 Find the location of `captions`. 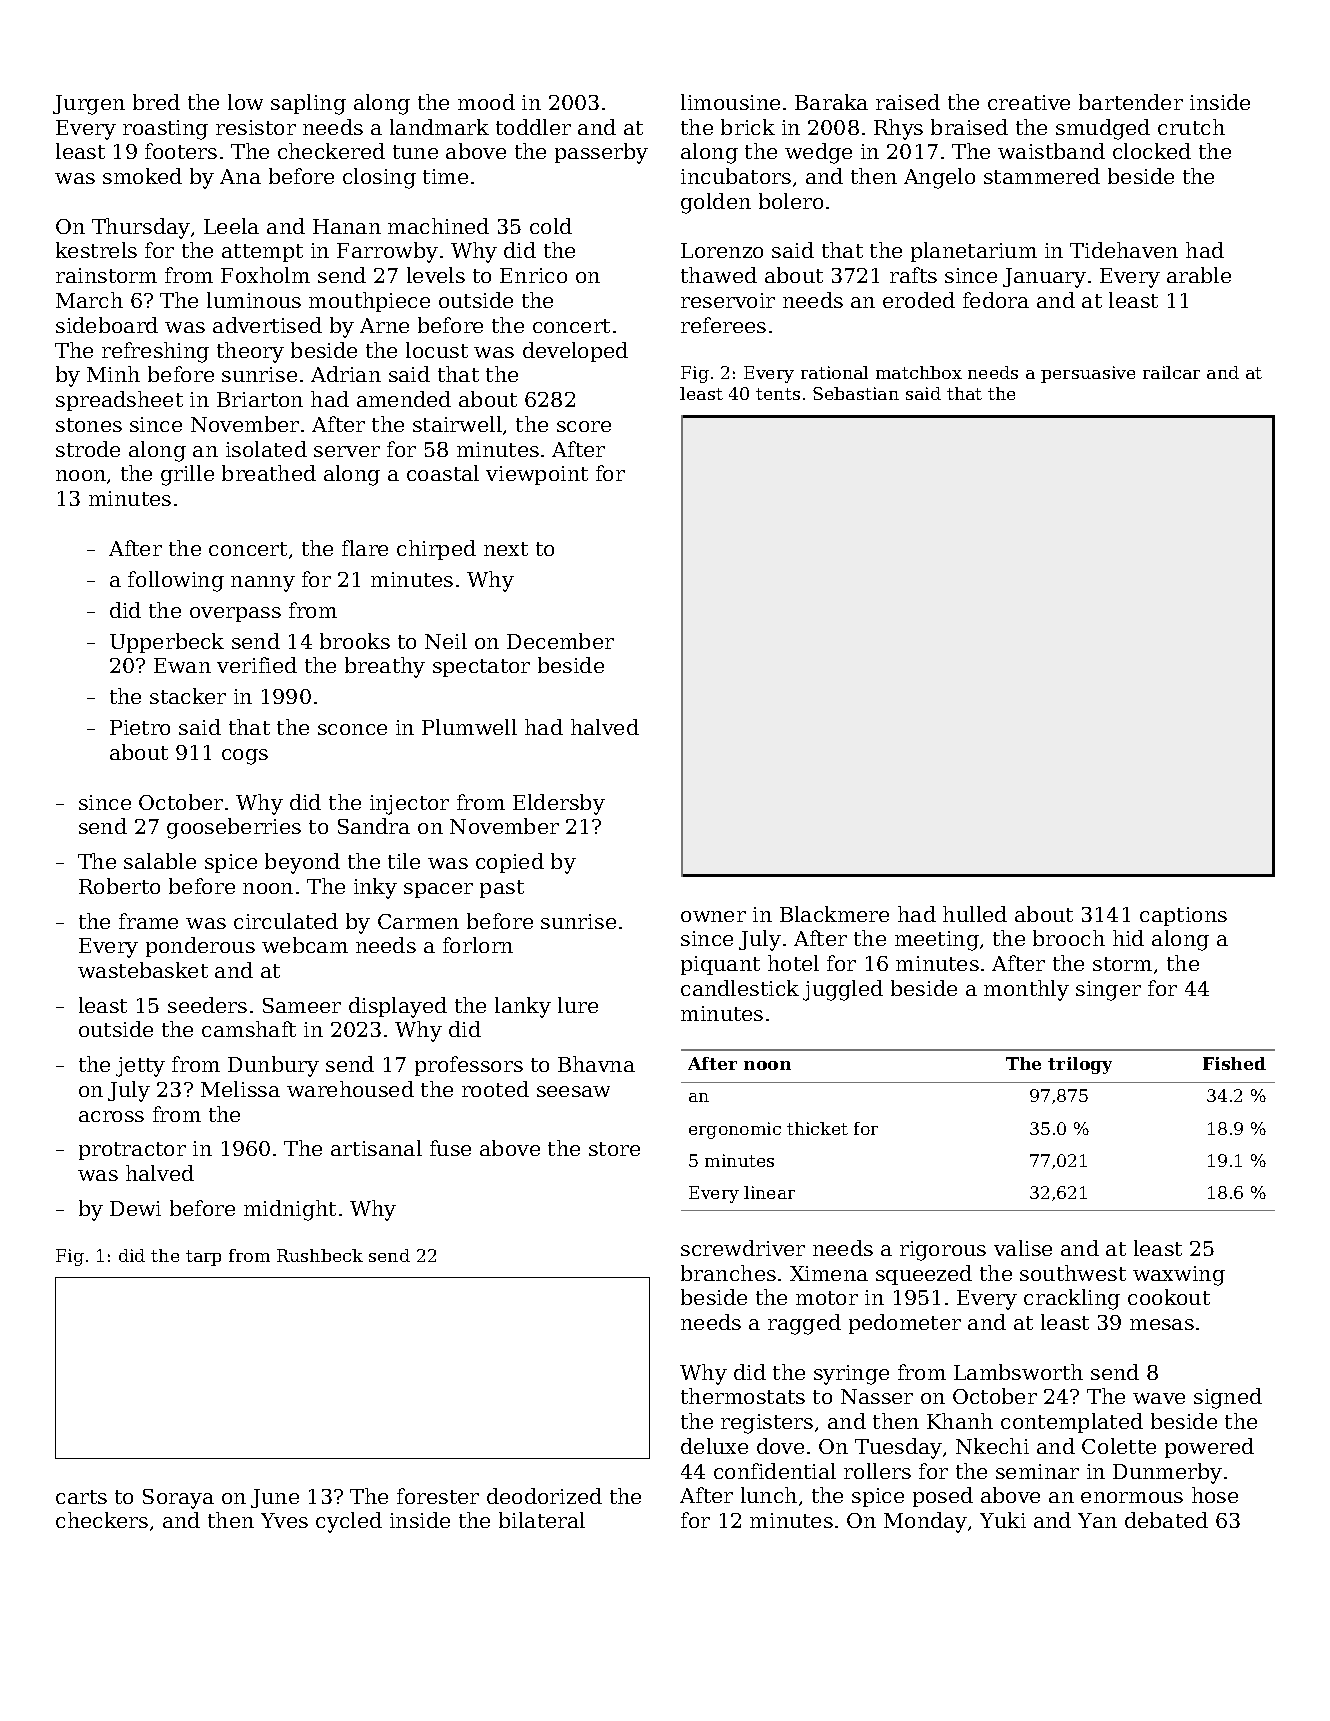

captions is located at coordinates (1183, 916).
